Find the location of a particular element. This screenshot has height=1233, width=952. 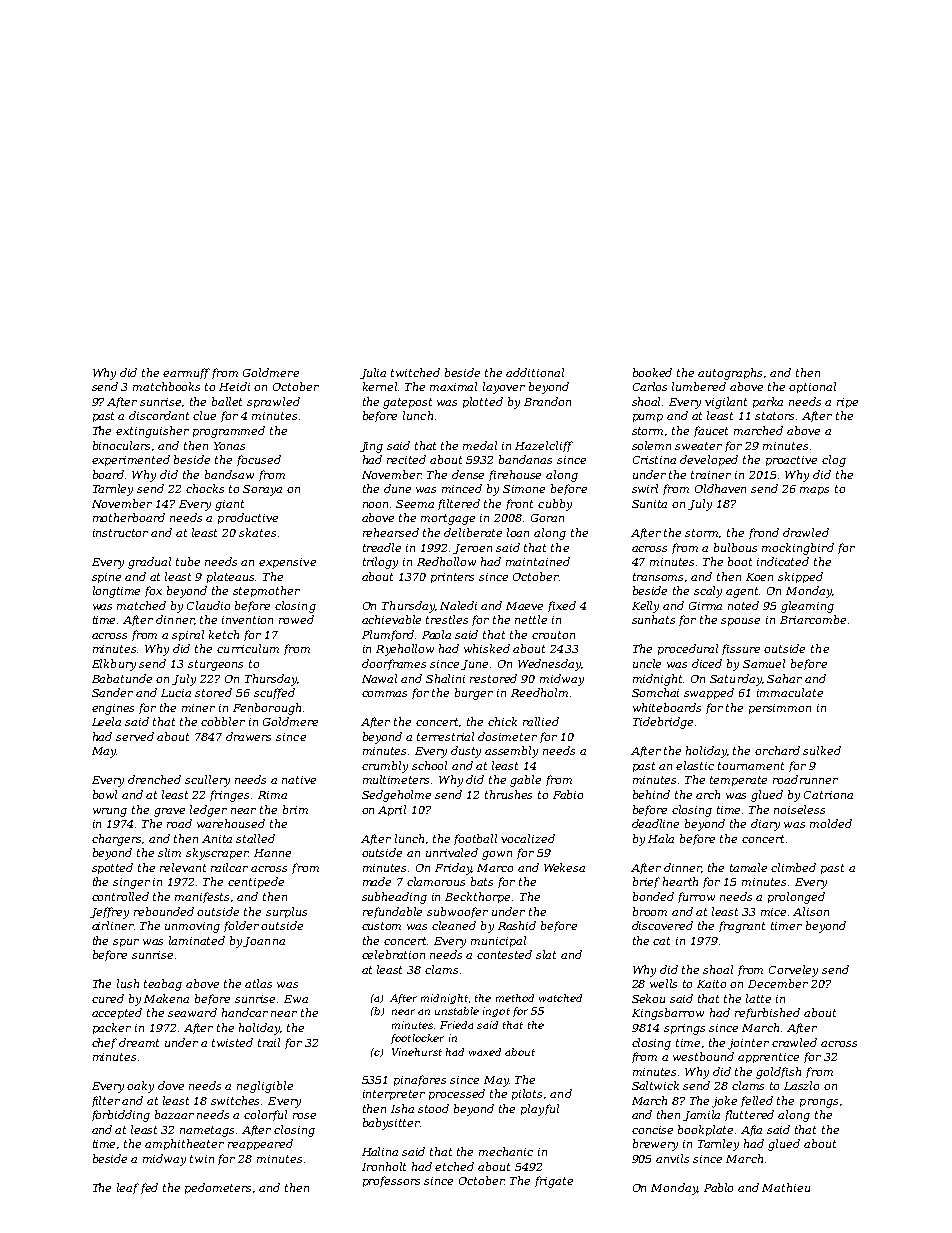

bazaar is located at coordinates (174, 1114).
